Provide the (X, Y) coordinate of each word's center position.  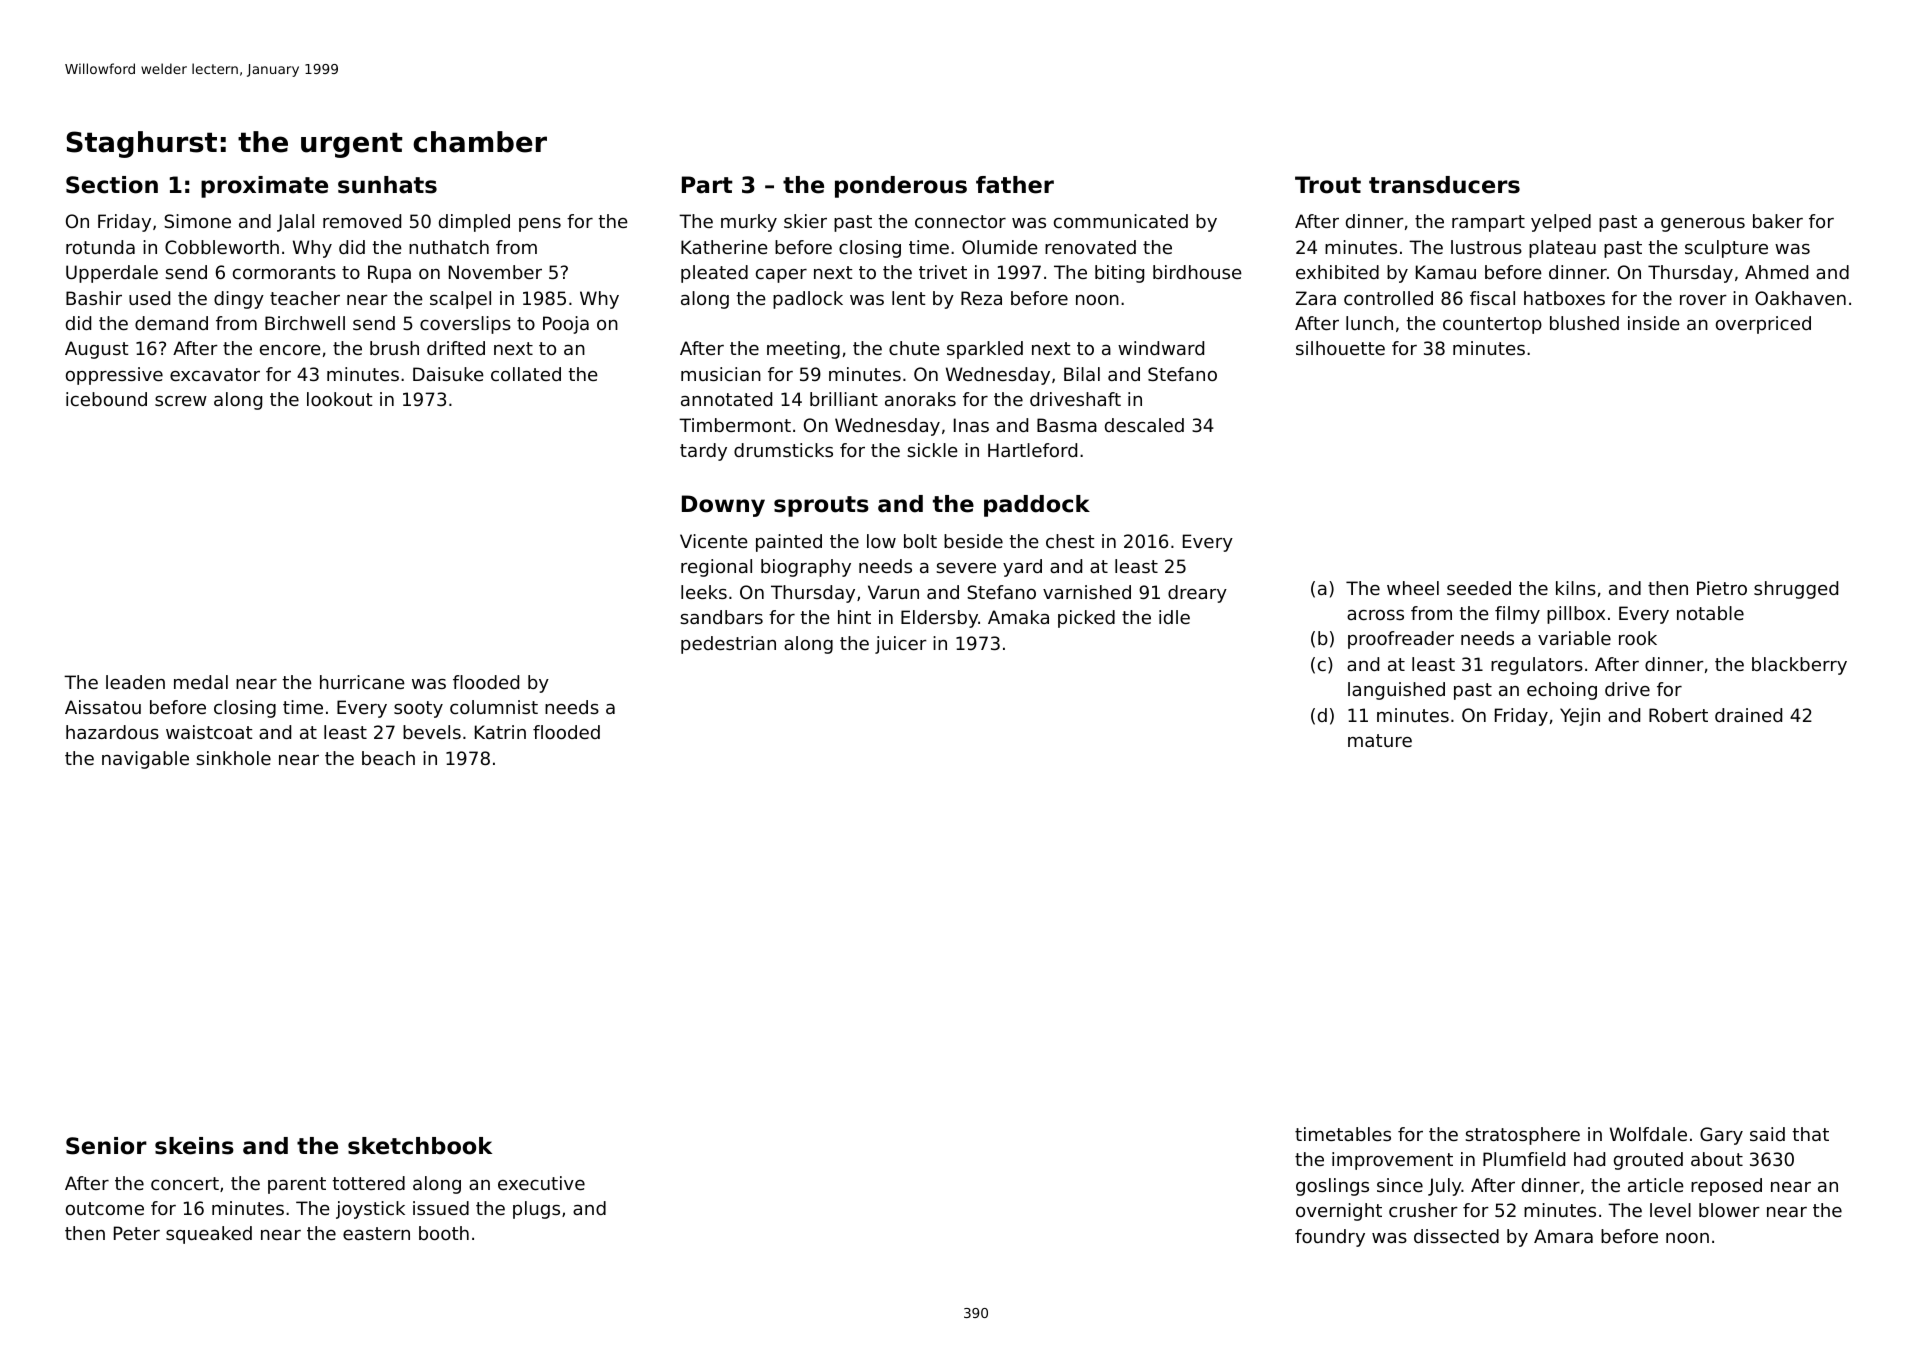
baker (1778, 221)
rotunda (100, 247)
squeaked (209, 1235)
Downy (723, 506)
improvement (1392, 1161)
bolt (920, 541)
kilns (1576, 588)
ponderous (901, 187)
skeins (194, 1146)
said (1767, 1134)
